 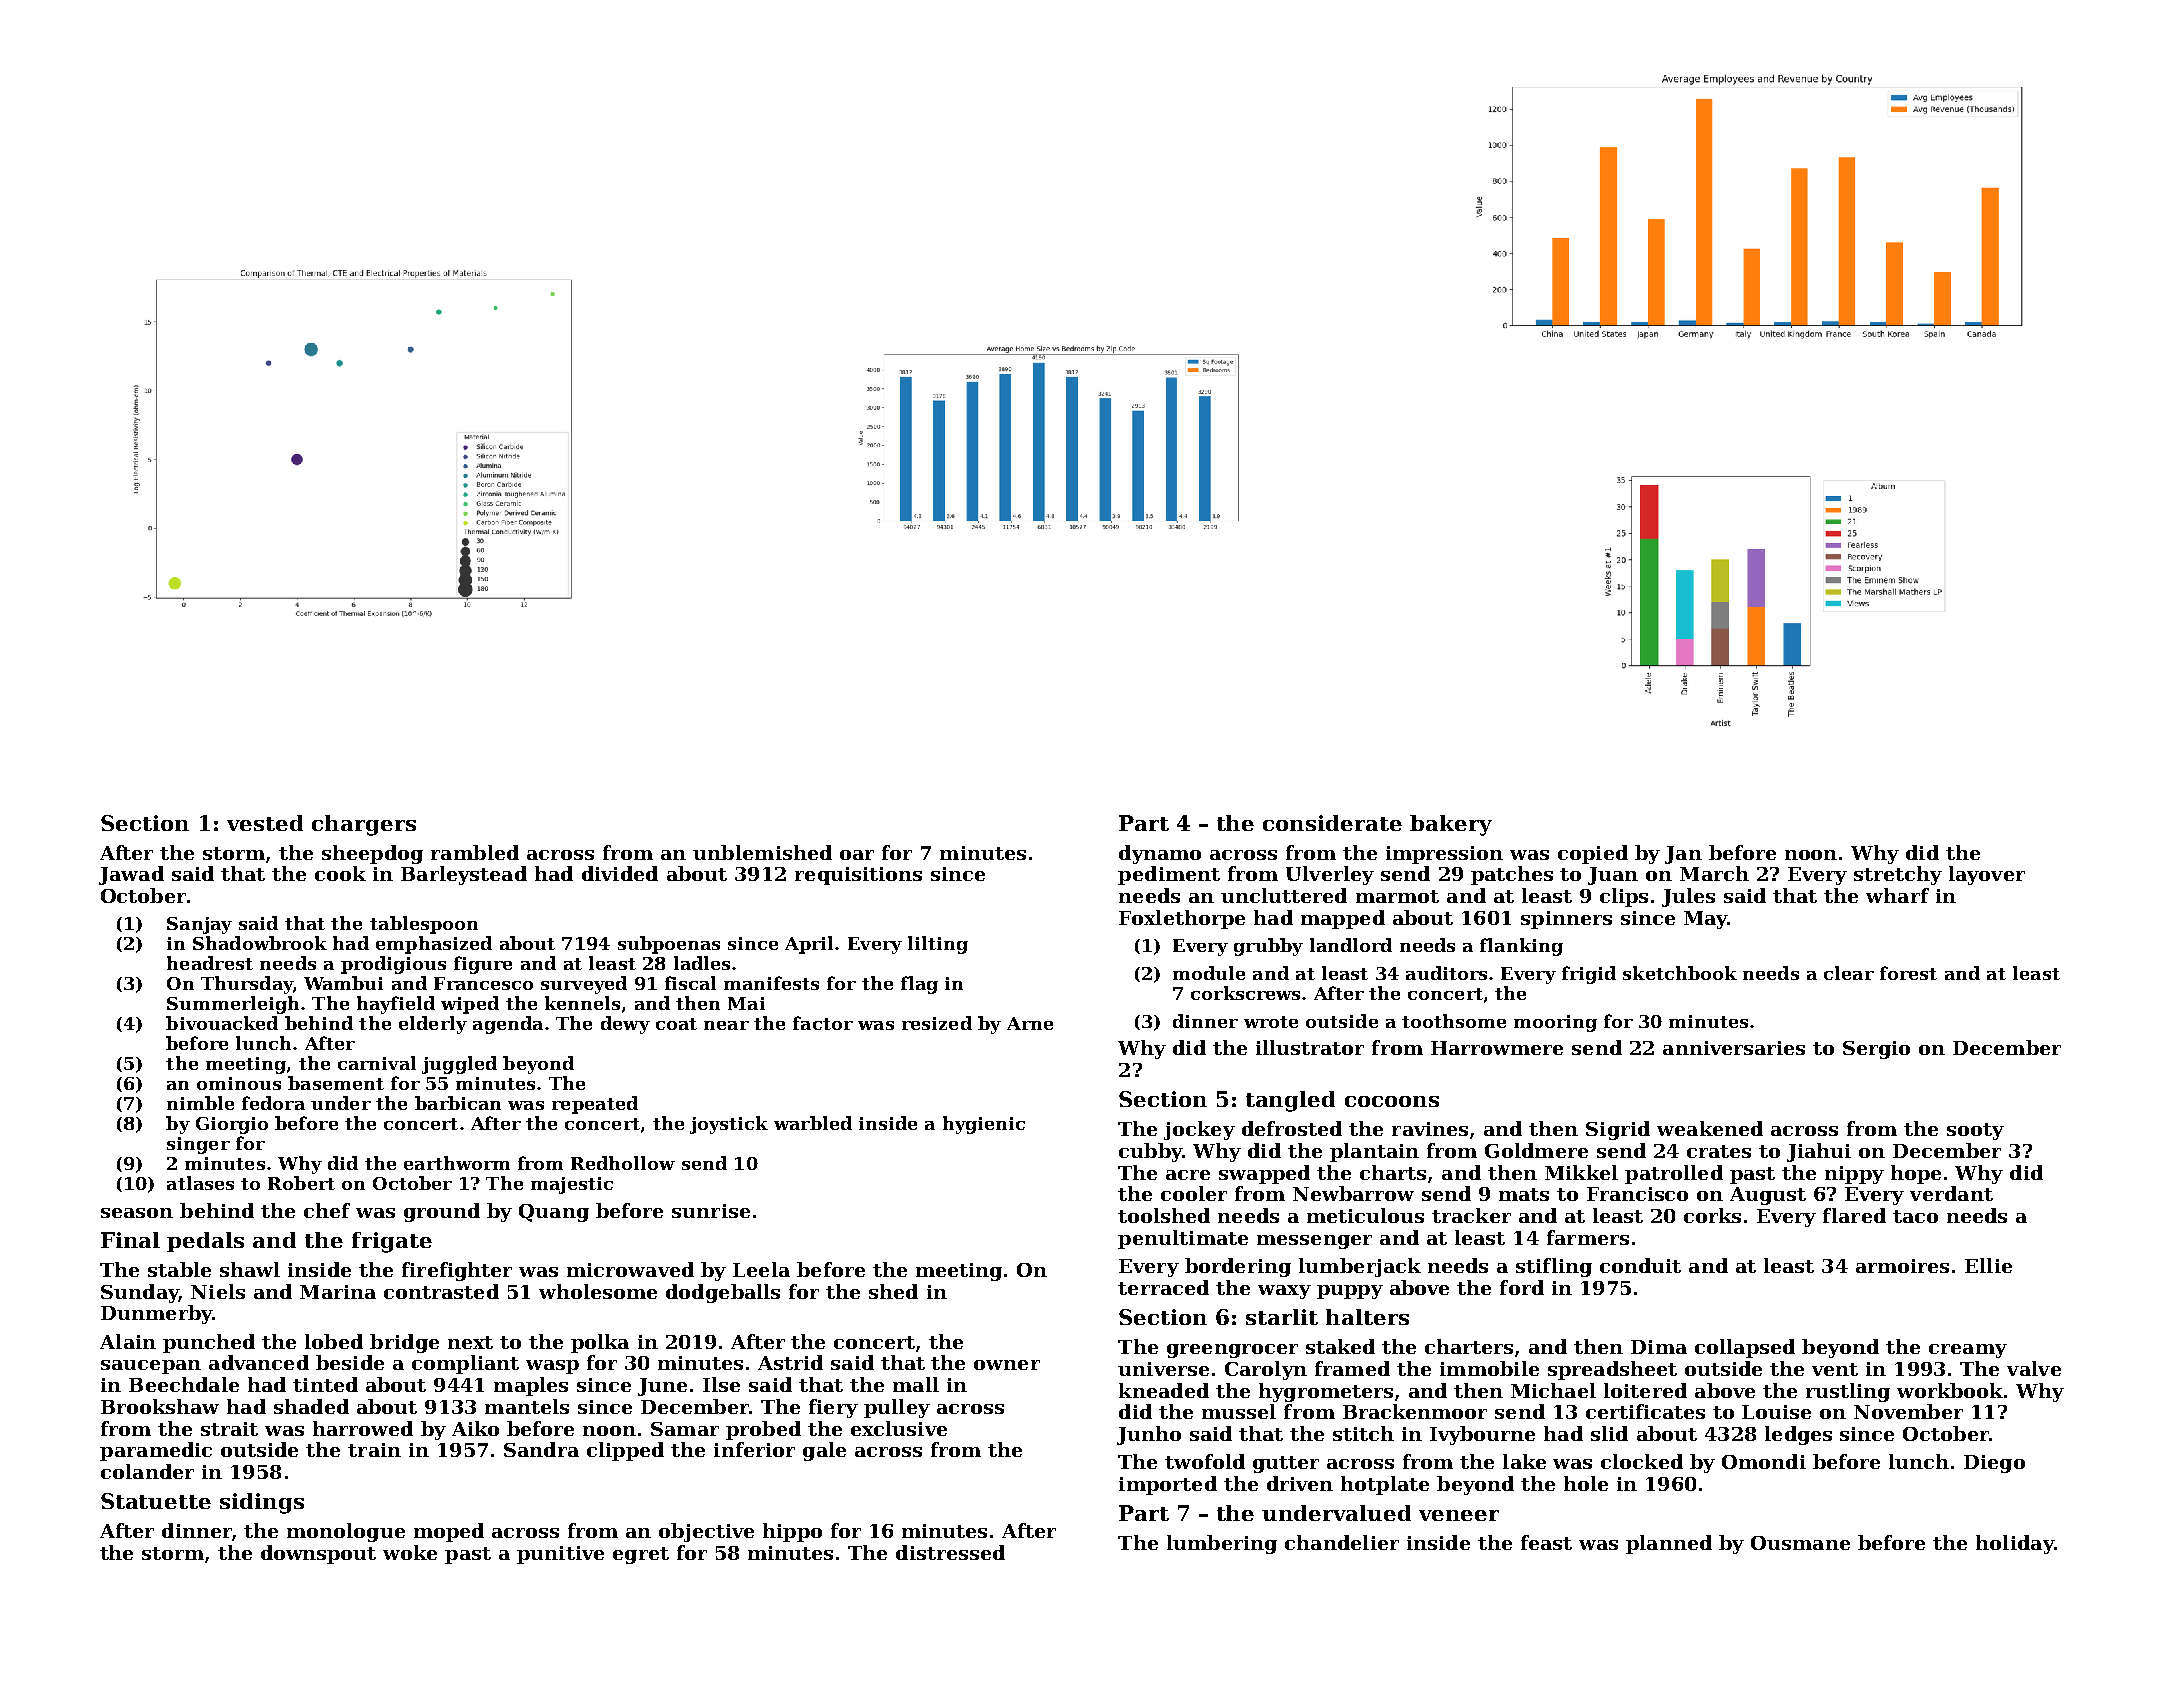 What do you see at coordinates (1030, 1023) in the image?
I see `Arne` at bounding box center [1030, 1023].
